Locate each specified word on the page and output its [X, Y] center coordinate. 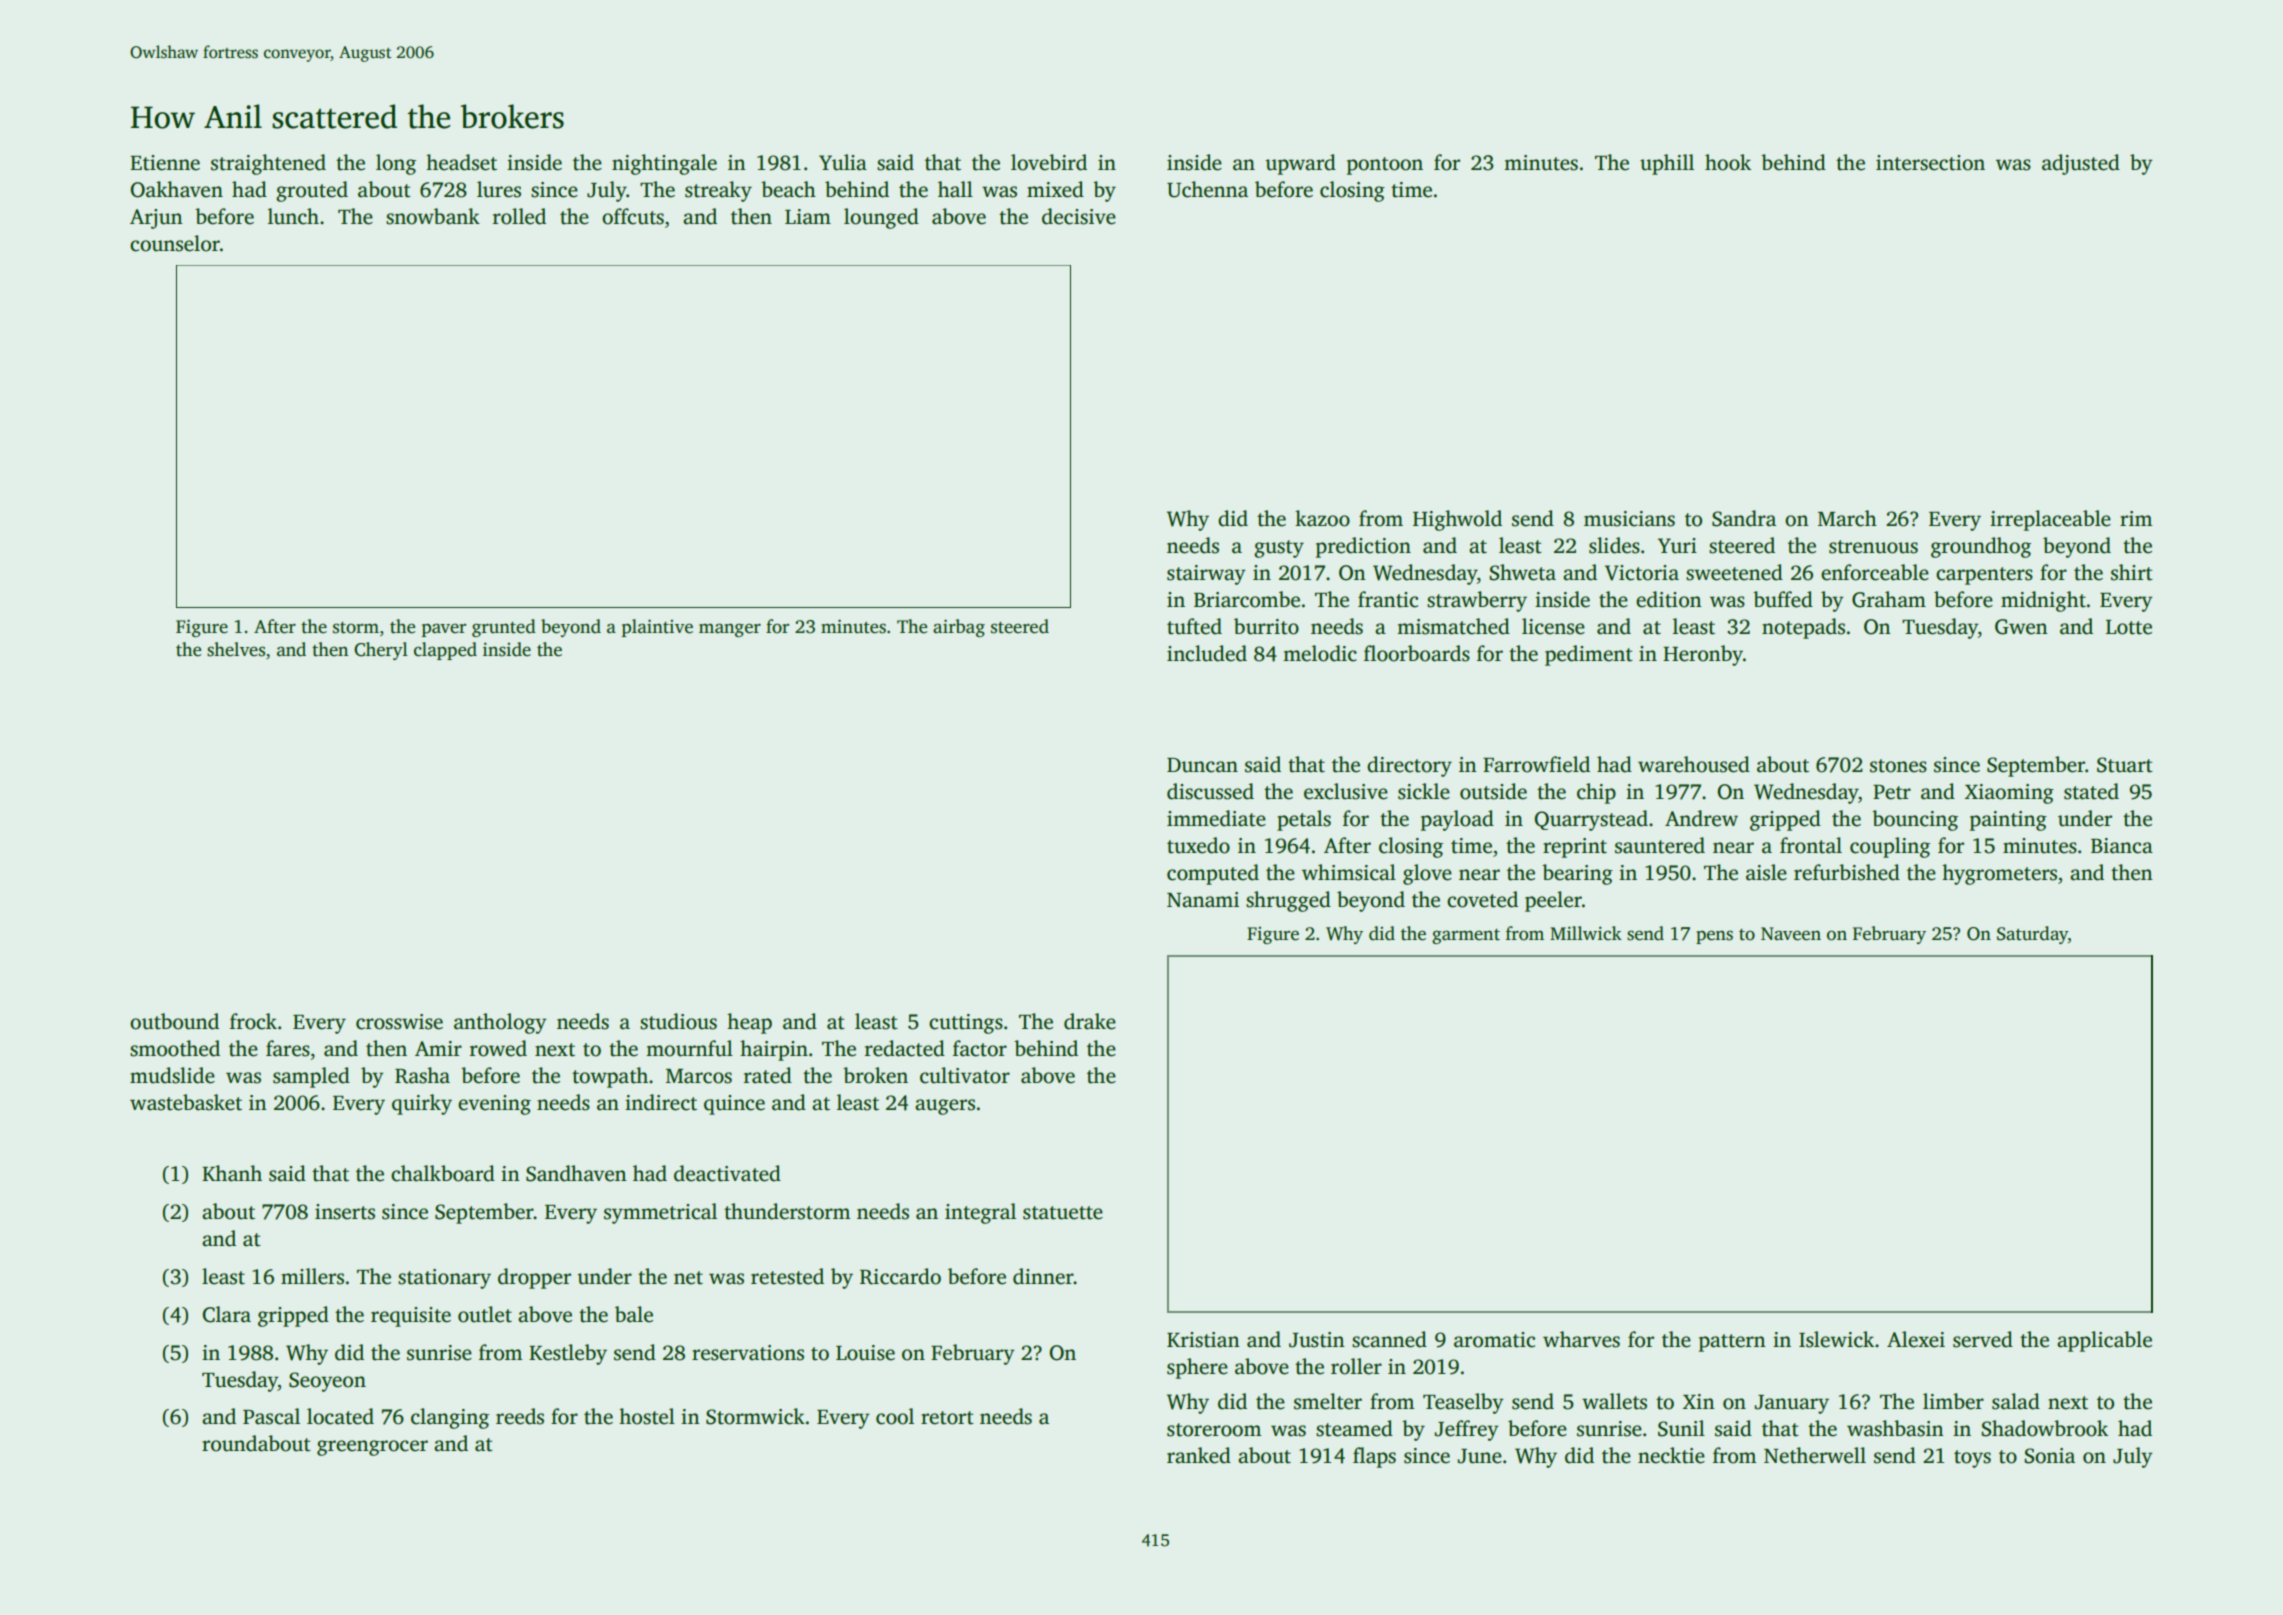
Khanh [232, 1173]
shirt [2132, 572]
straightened [268, 164]
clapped [445, 651]
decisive [1079, 216]
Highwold [1457, 520]
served [1983, 1339]
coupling [1890, 847]
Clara [226, 1314]
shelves [236, 649]
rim [2136, 518]
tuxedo [1198, 845]
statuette [1063, 1213]
